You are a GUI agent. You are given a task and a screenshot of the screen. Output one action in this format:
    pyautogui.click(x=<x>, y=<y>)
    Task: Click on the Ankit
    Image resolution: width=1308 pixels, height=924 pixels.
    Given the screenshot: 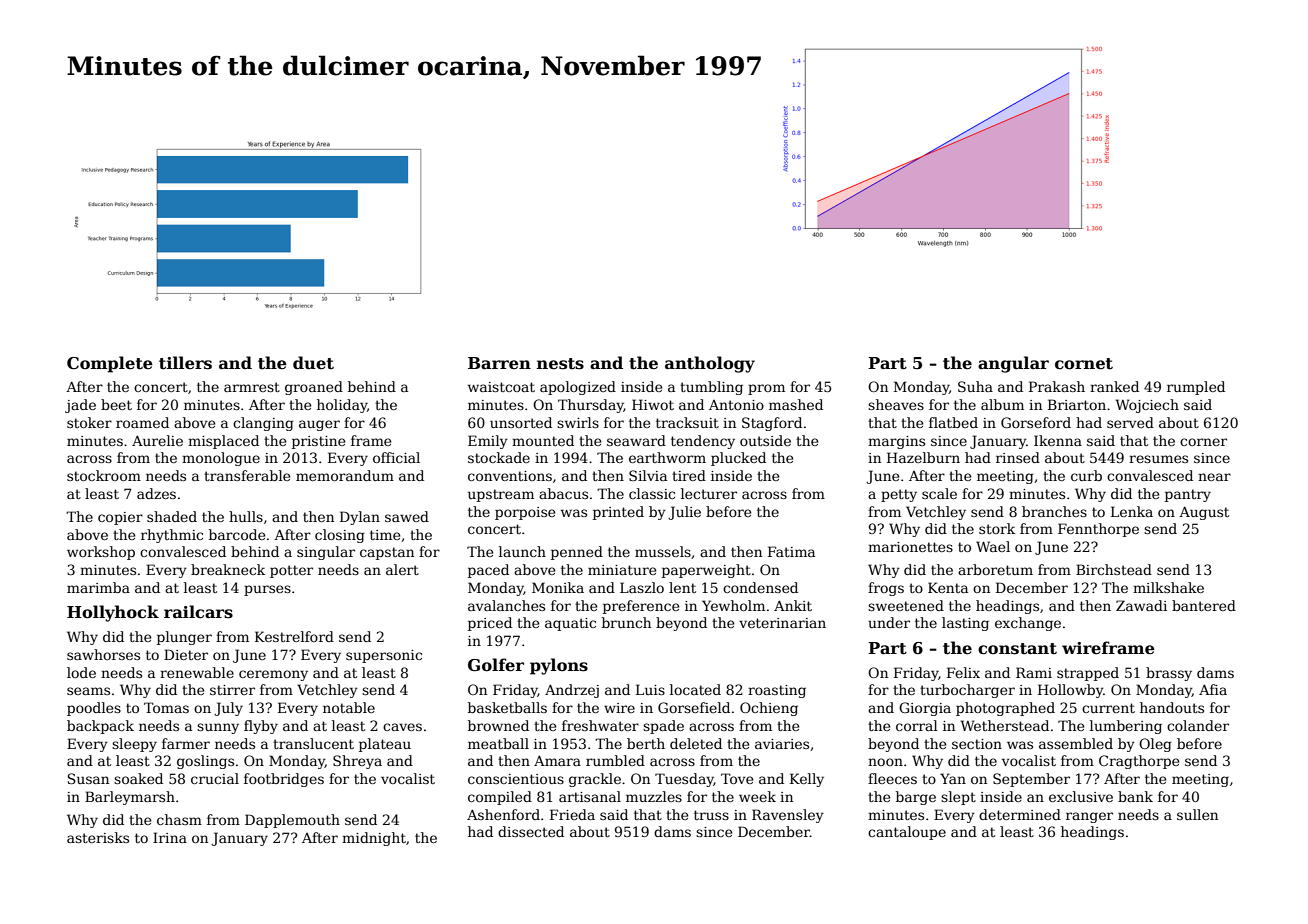 What is the action you would take?
    pyautogui.click(x=793, y=605)
